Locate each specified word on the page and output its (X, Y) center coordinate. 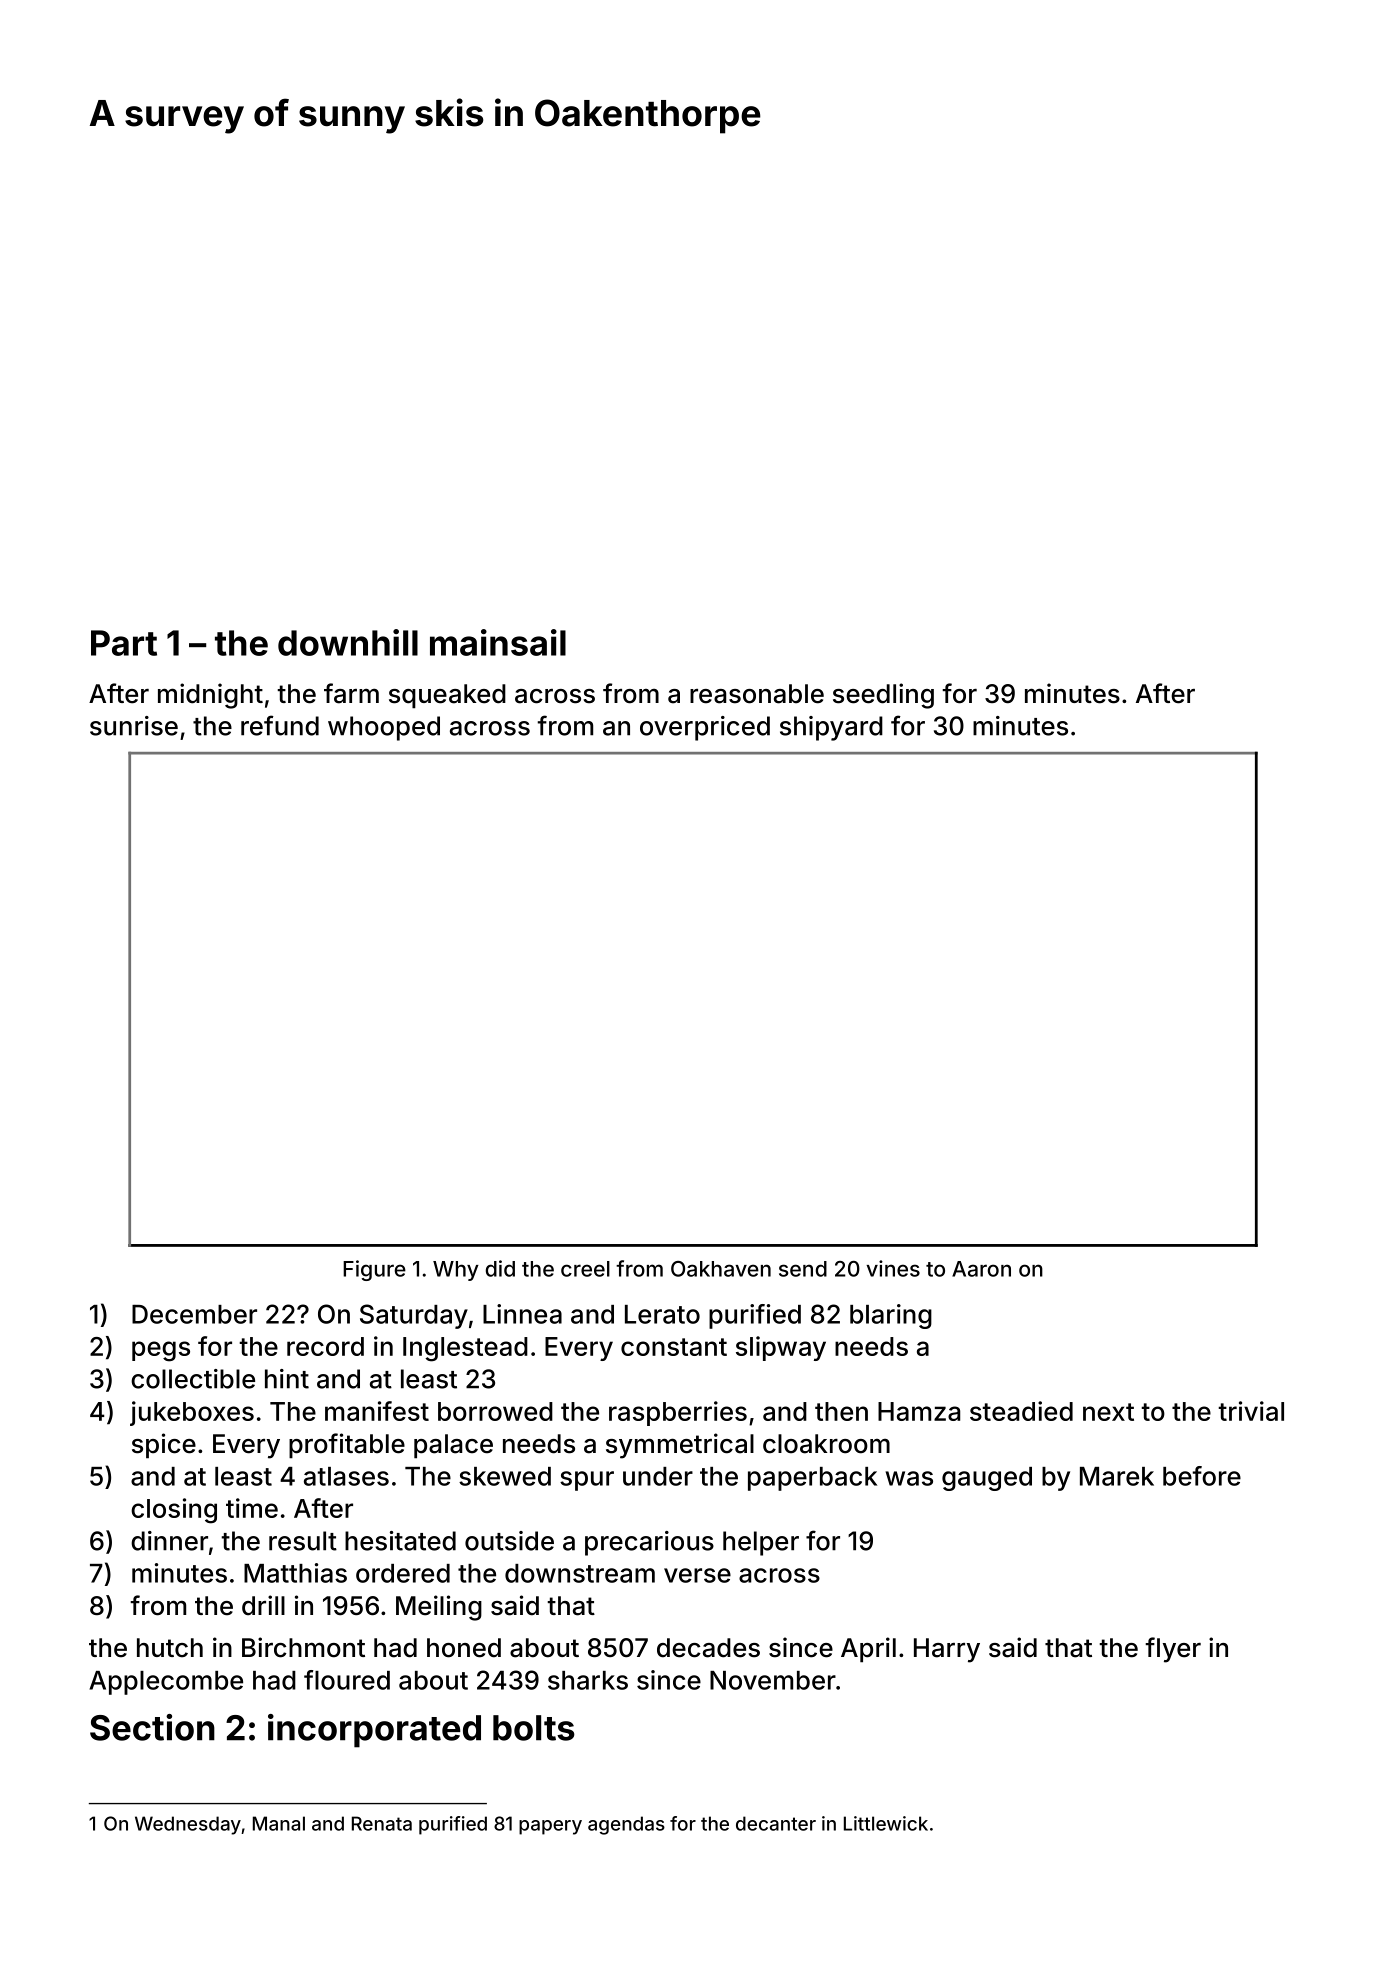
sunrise (134, 726)
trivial (1251, 1411)
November (773, 1680)
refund (280, 725)
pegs (161, 1351)
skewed (505, 1476)
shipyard (831, 728)
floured (347, 1680)
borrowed (495, 1411)
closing (174, 1511)
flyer (1173, 1650)
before (1202, 1476)
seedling (883, 696)
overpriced (705, 728)
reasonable (757, 694)
